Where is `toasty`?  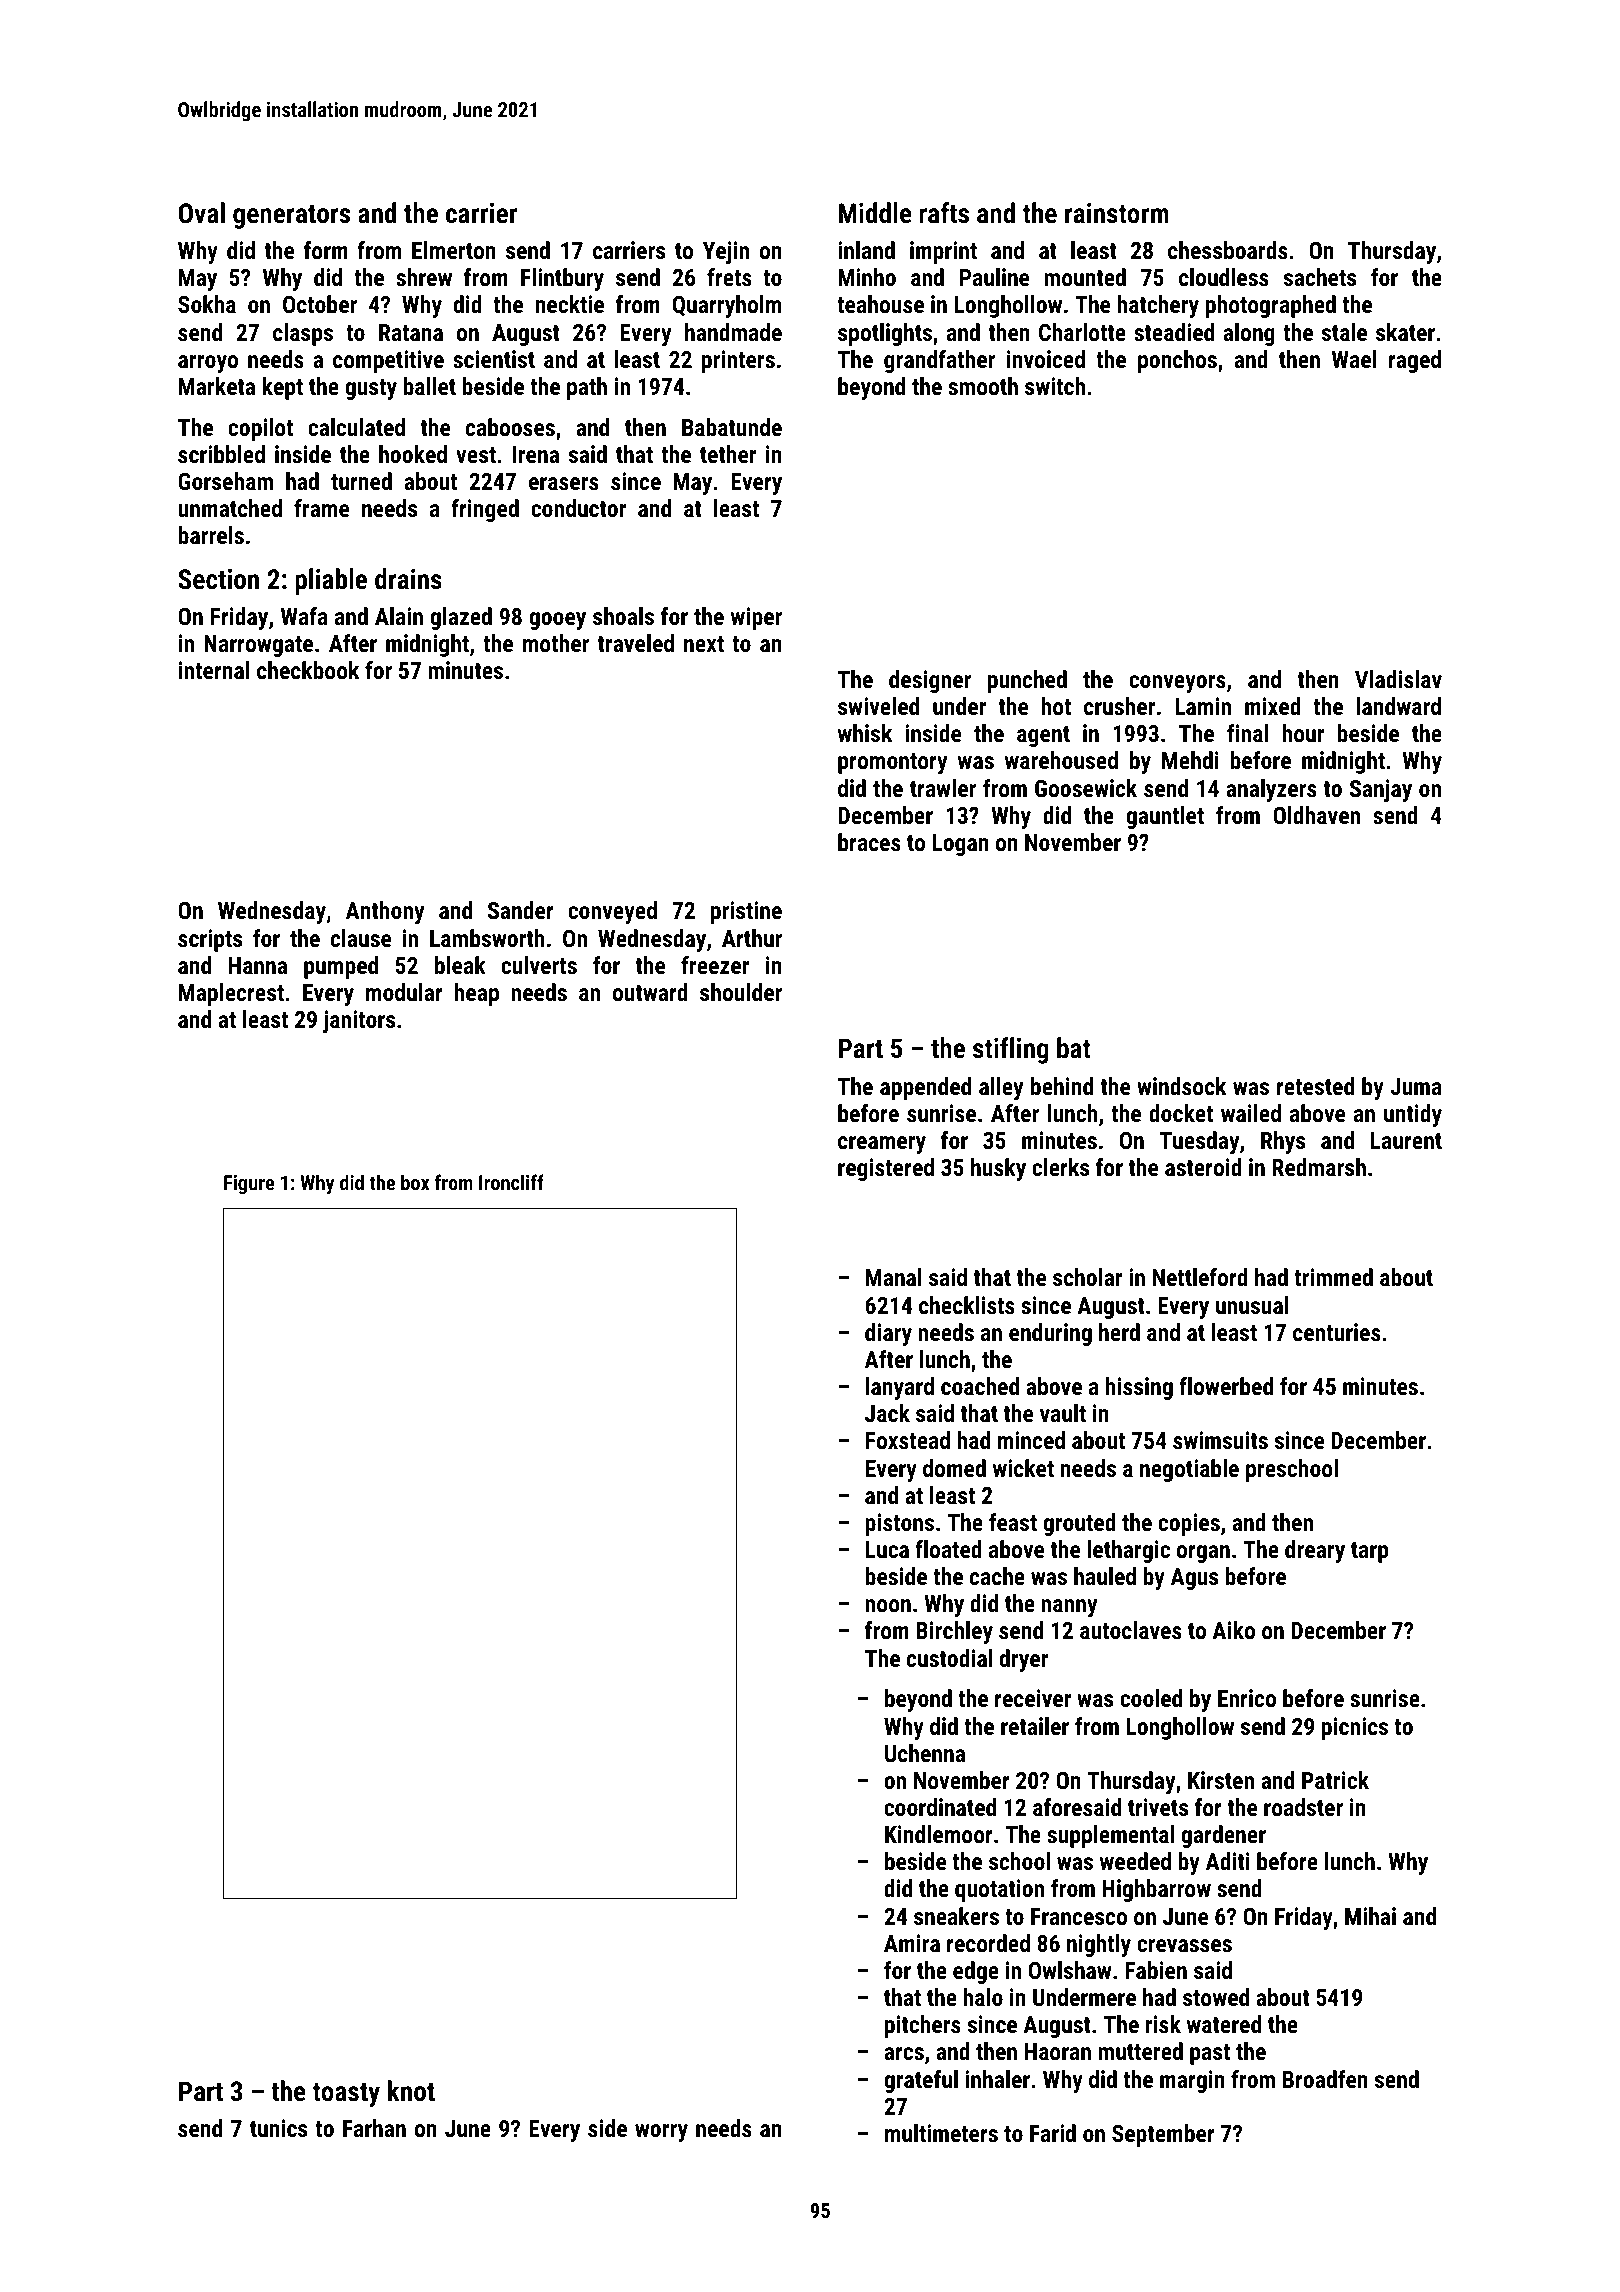 toasty is located at coordinates (346, 2095).
